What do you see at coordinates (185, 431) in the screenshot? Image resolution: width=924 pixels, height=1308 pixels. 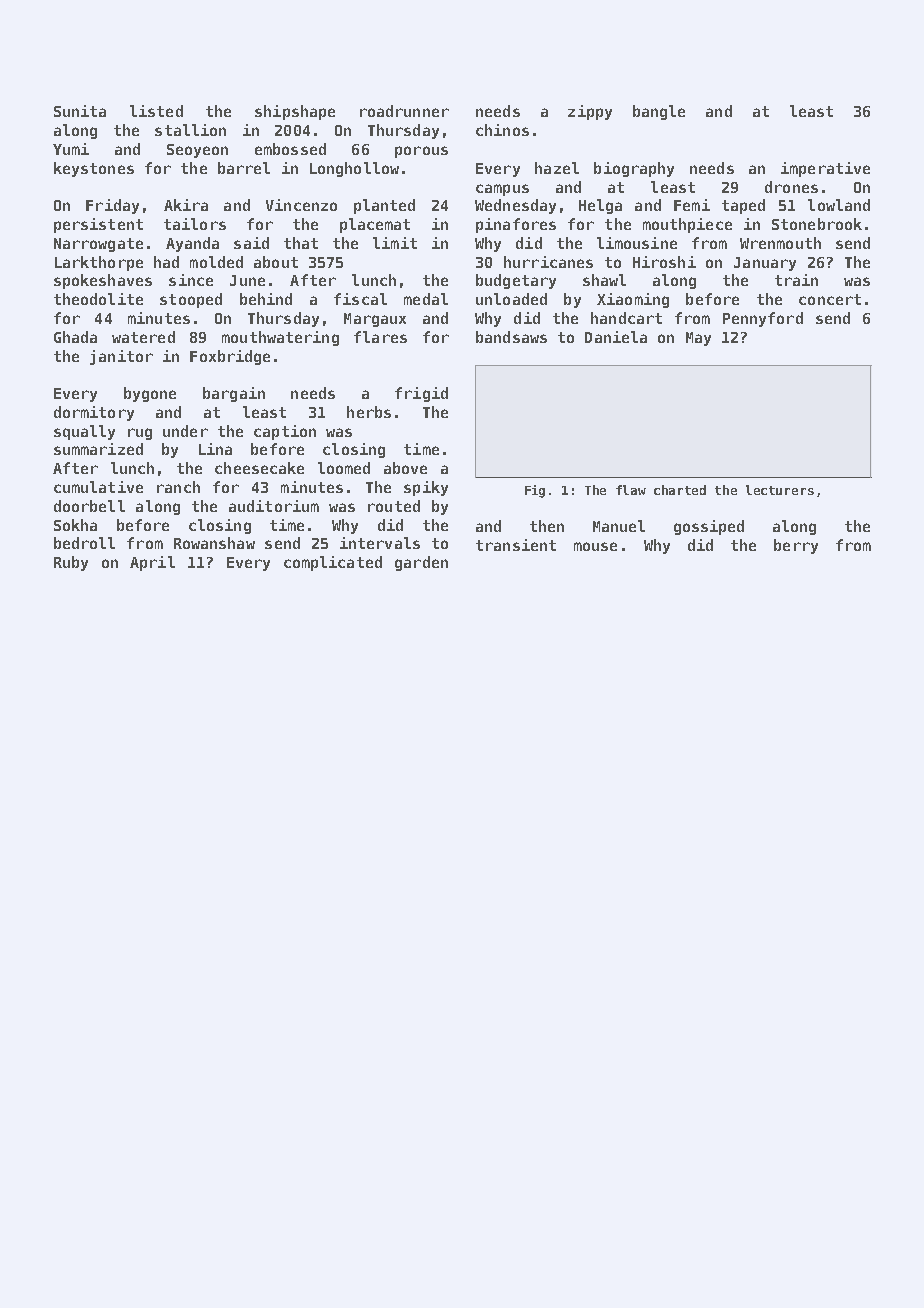 I see `under` at bounding box center [185, 431].
